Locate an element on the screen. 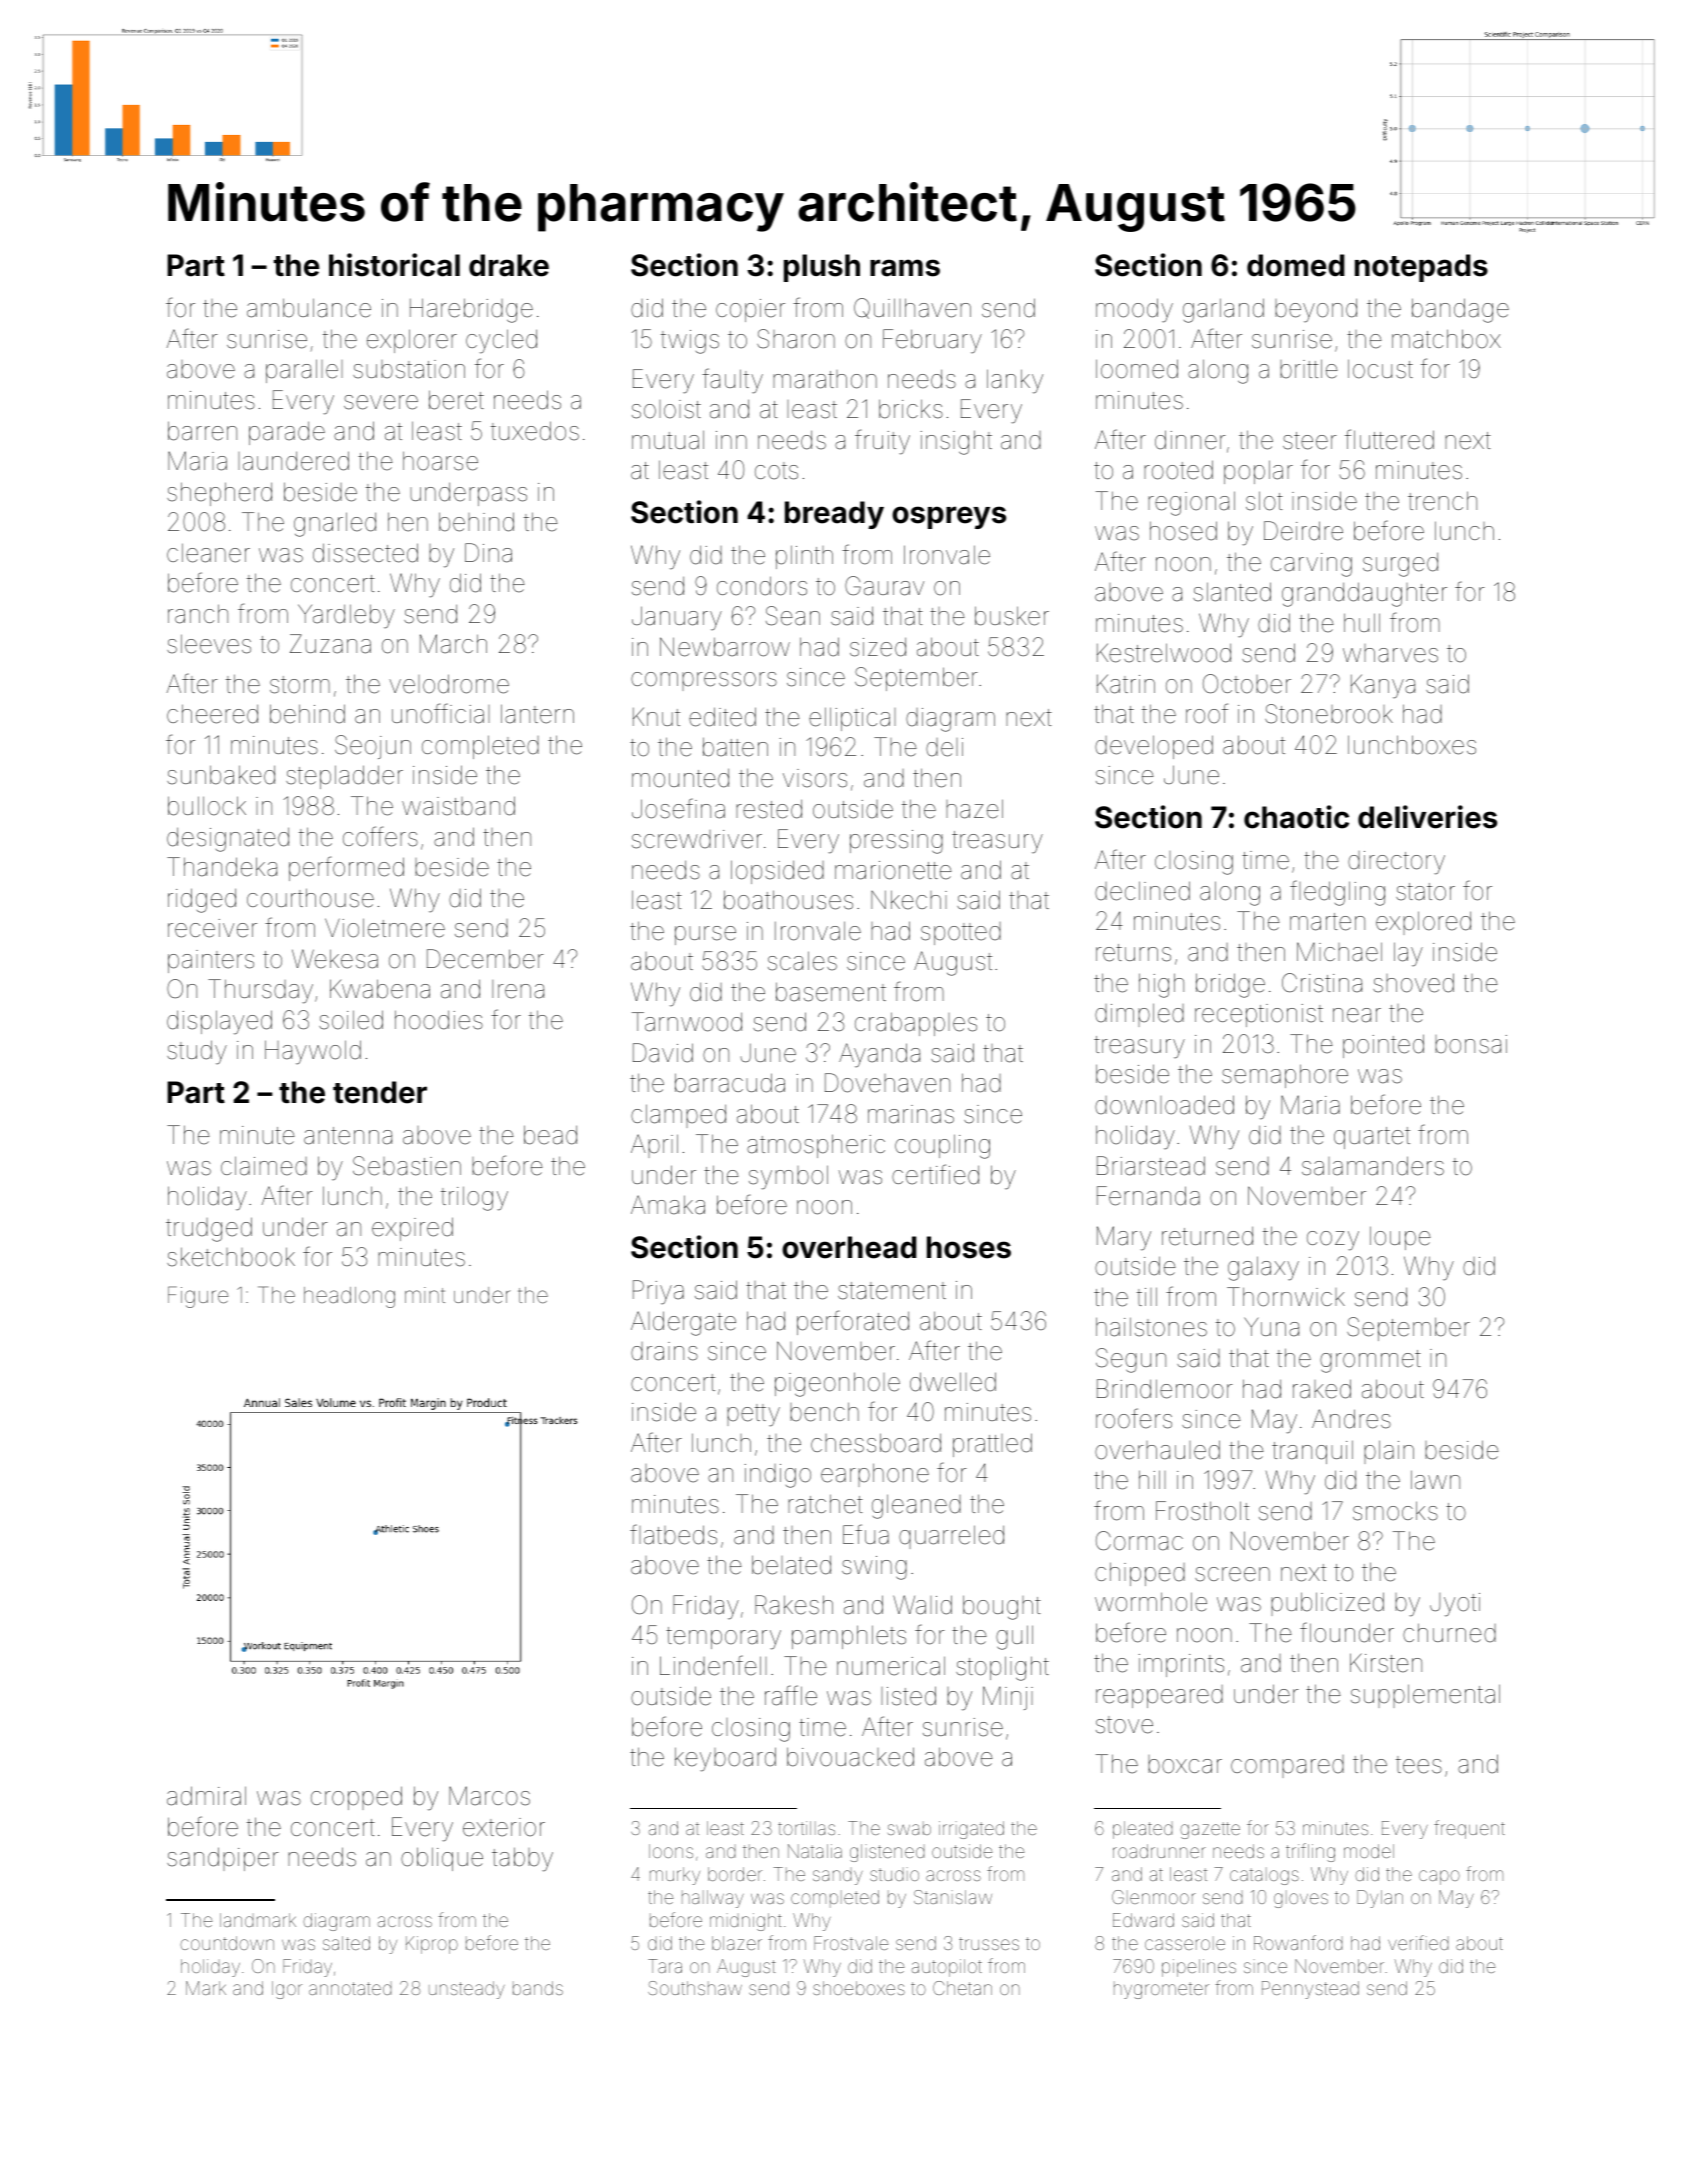  drake is located at coordinates (509, 265).
